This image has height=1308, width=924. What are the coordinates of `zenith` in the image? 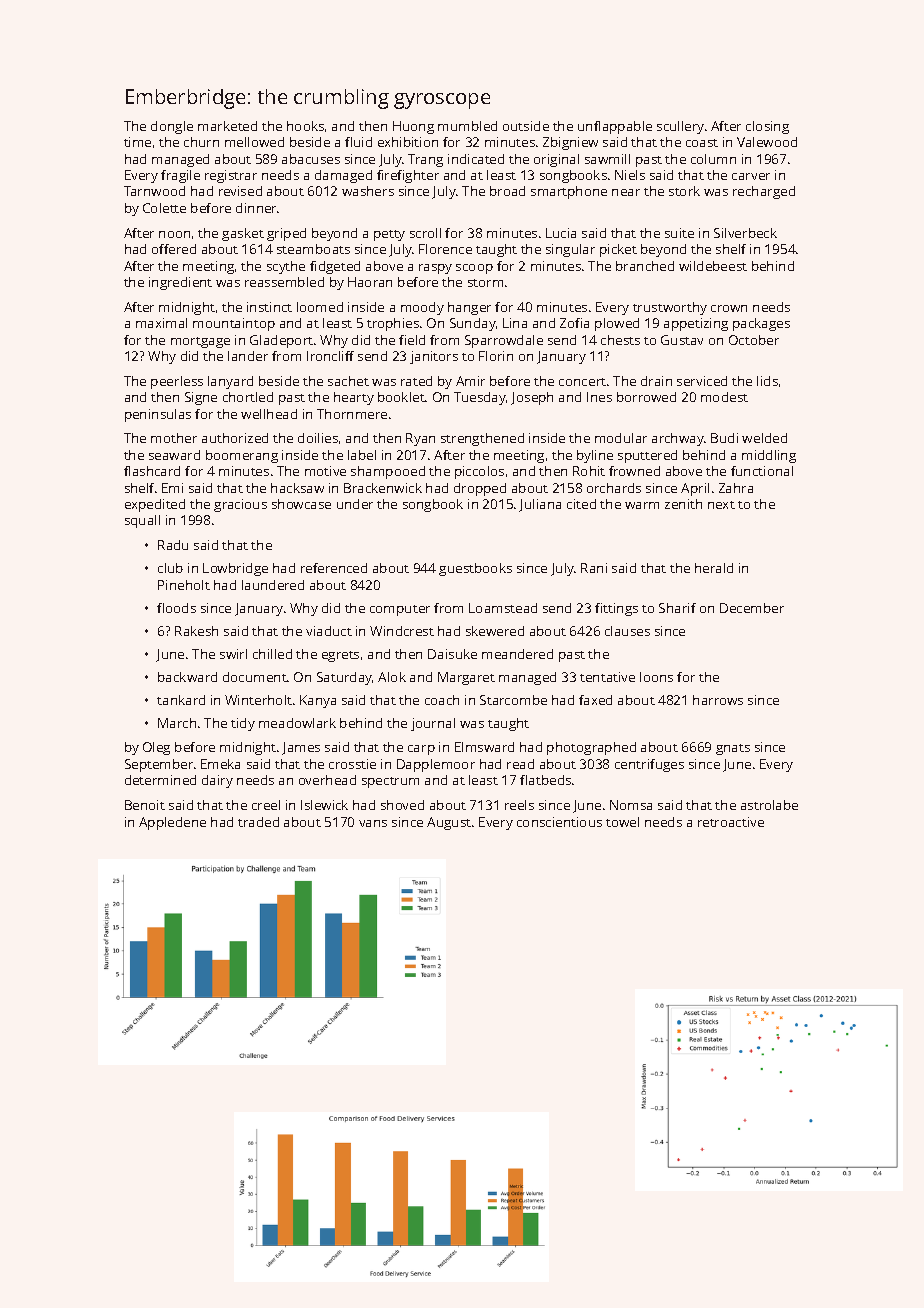 It's located at (683, 504).
